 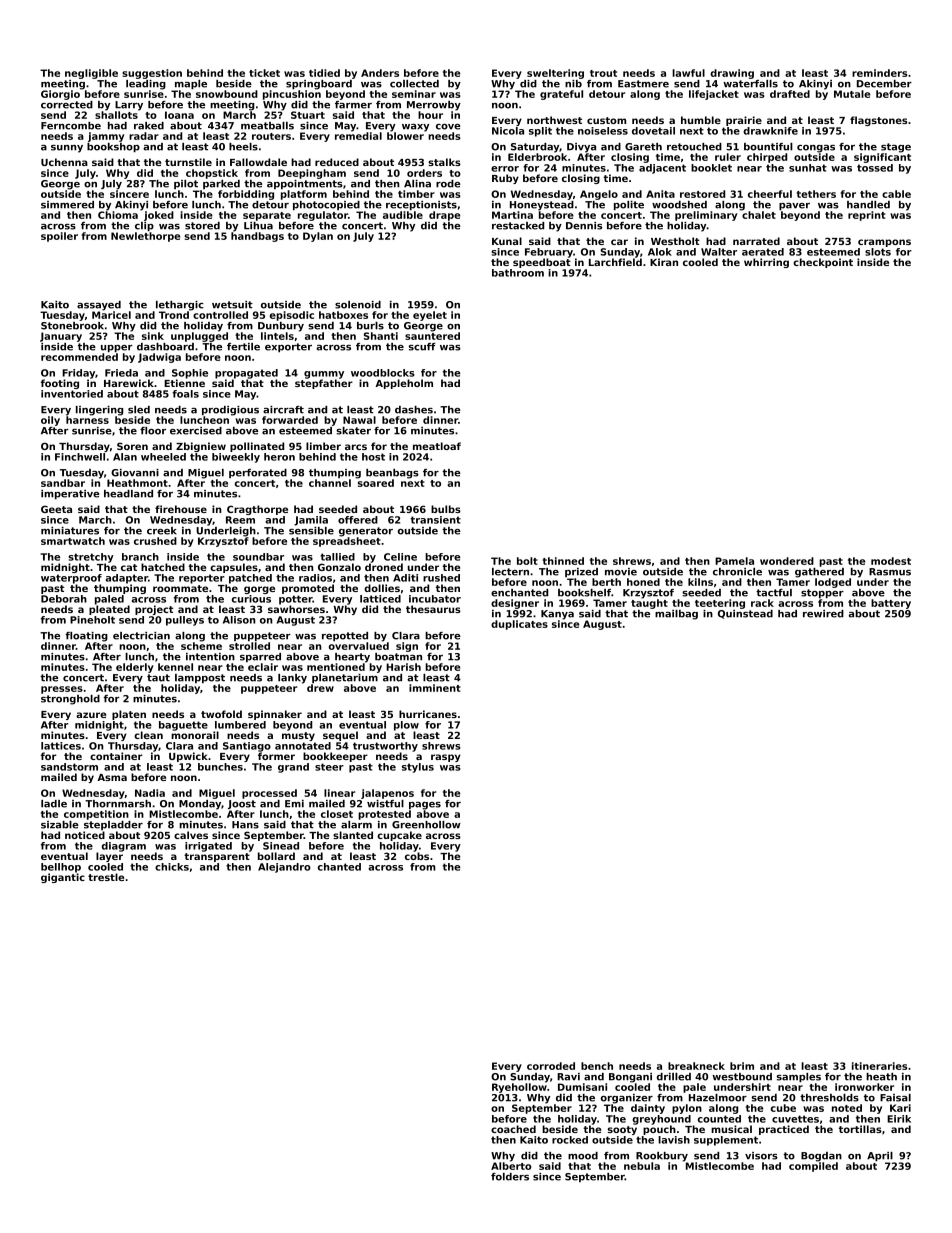 I want to click on collected, so click(x=414, y=84).
